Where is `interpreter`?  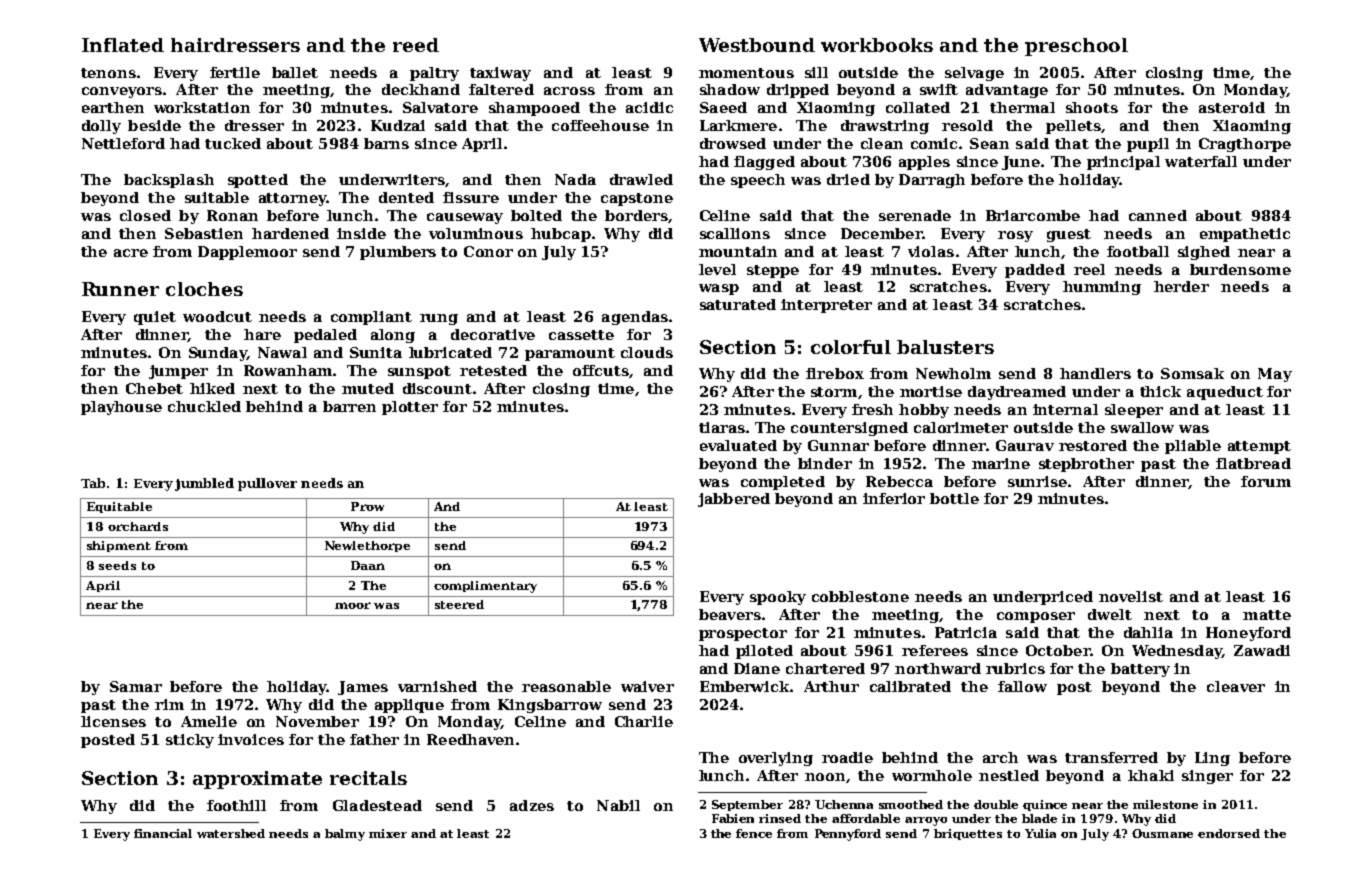 interpreter is located at coordinates (826, 306).
